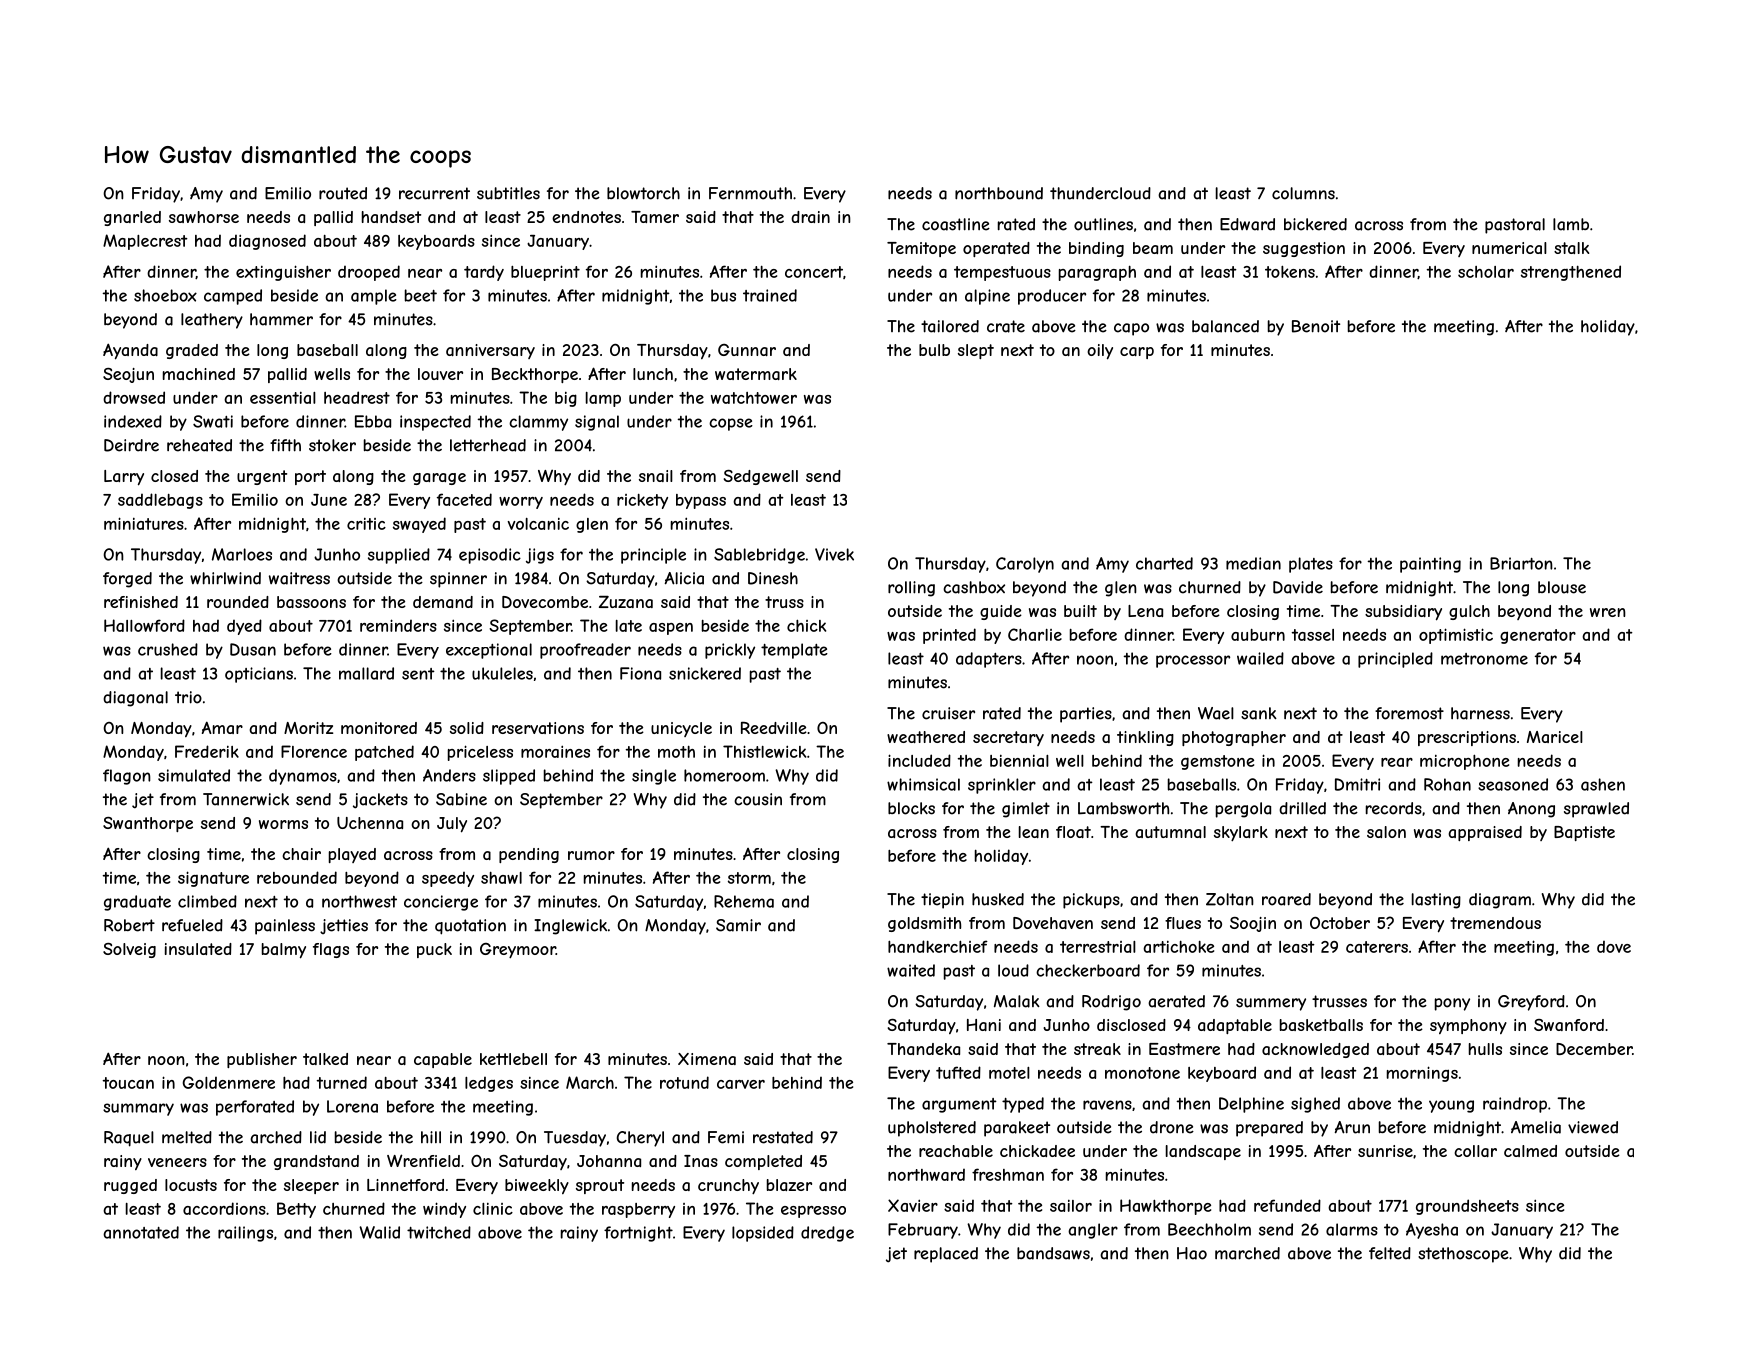  What do you see at coordinates (946, 1255) in the screenshot?
I see `replaced` at bounding box center [946, 1255].
